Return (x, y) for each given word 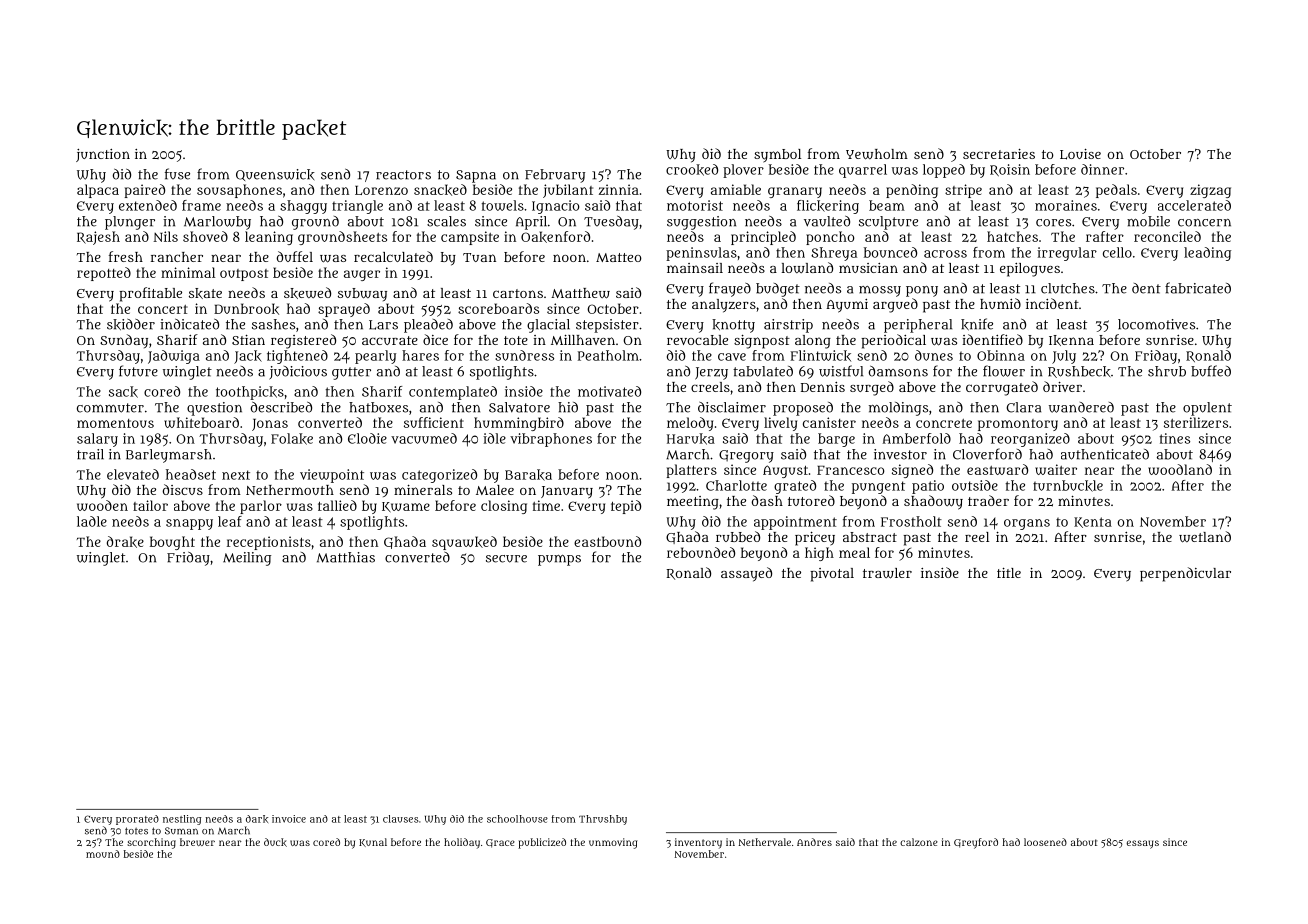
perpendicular (1185, 574)
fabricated (1198, 288)
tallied (337, 505)
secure (506, 559)
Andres (814, 842)
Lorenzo (381, 190)
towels (502, 205)
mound (103, 854)
